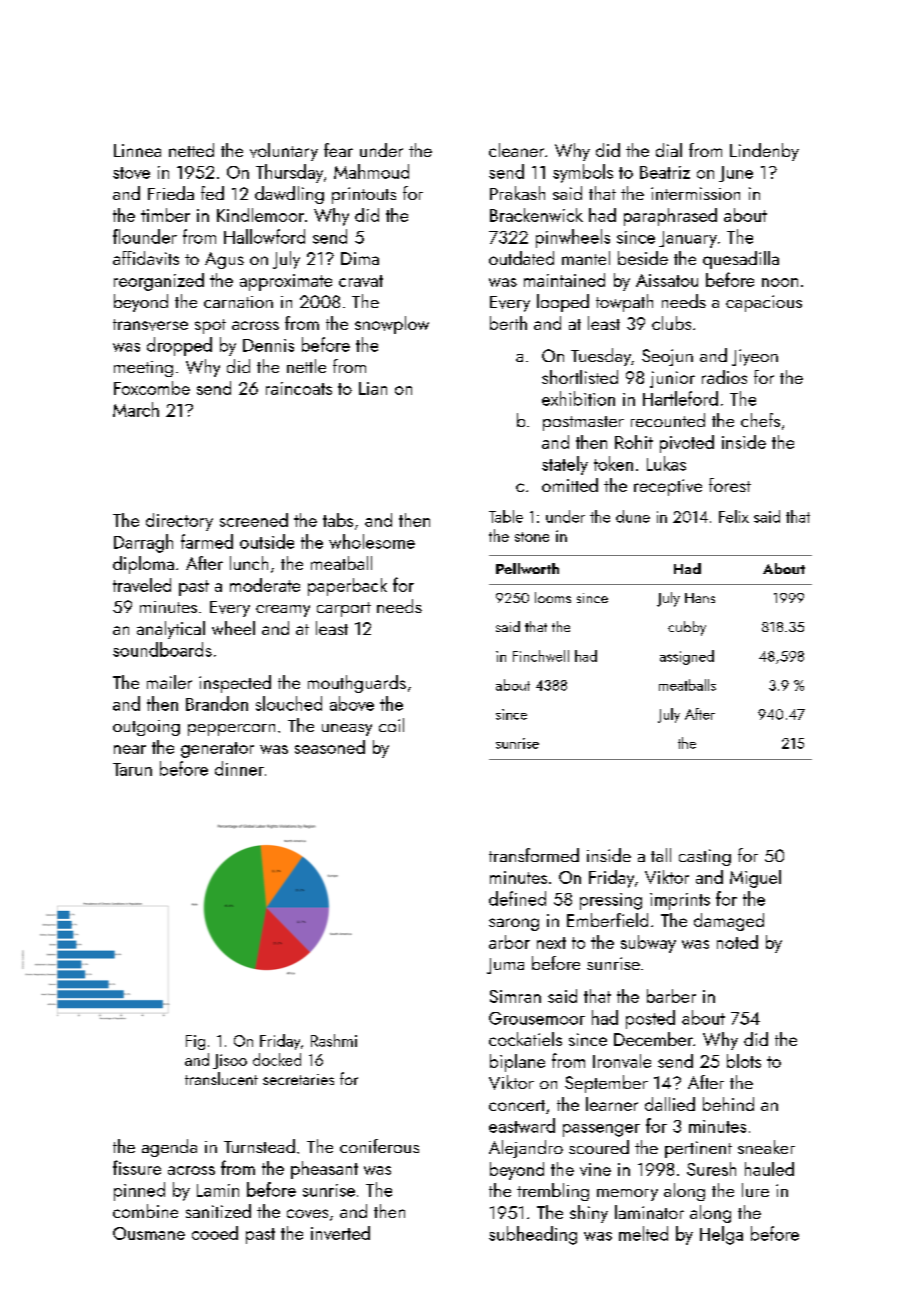 Image resolution: width=924 pixels, height=1311 pixels. What do you see at coordinates (764, 152) in the screenshot?
I see `Lindenby` at bounding box center [764, 152].
